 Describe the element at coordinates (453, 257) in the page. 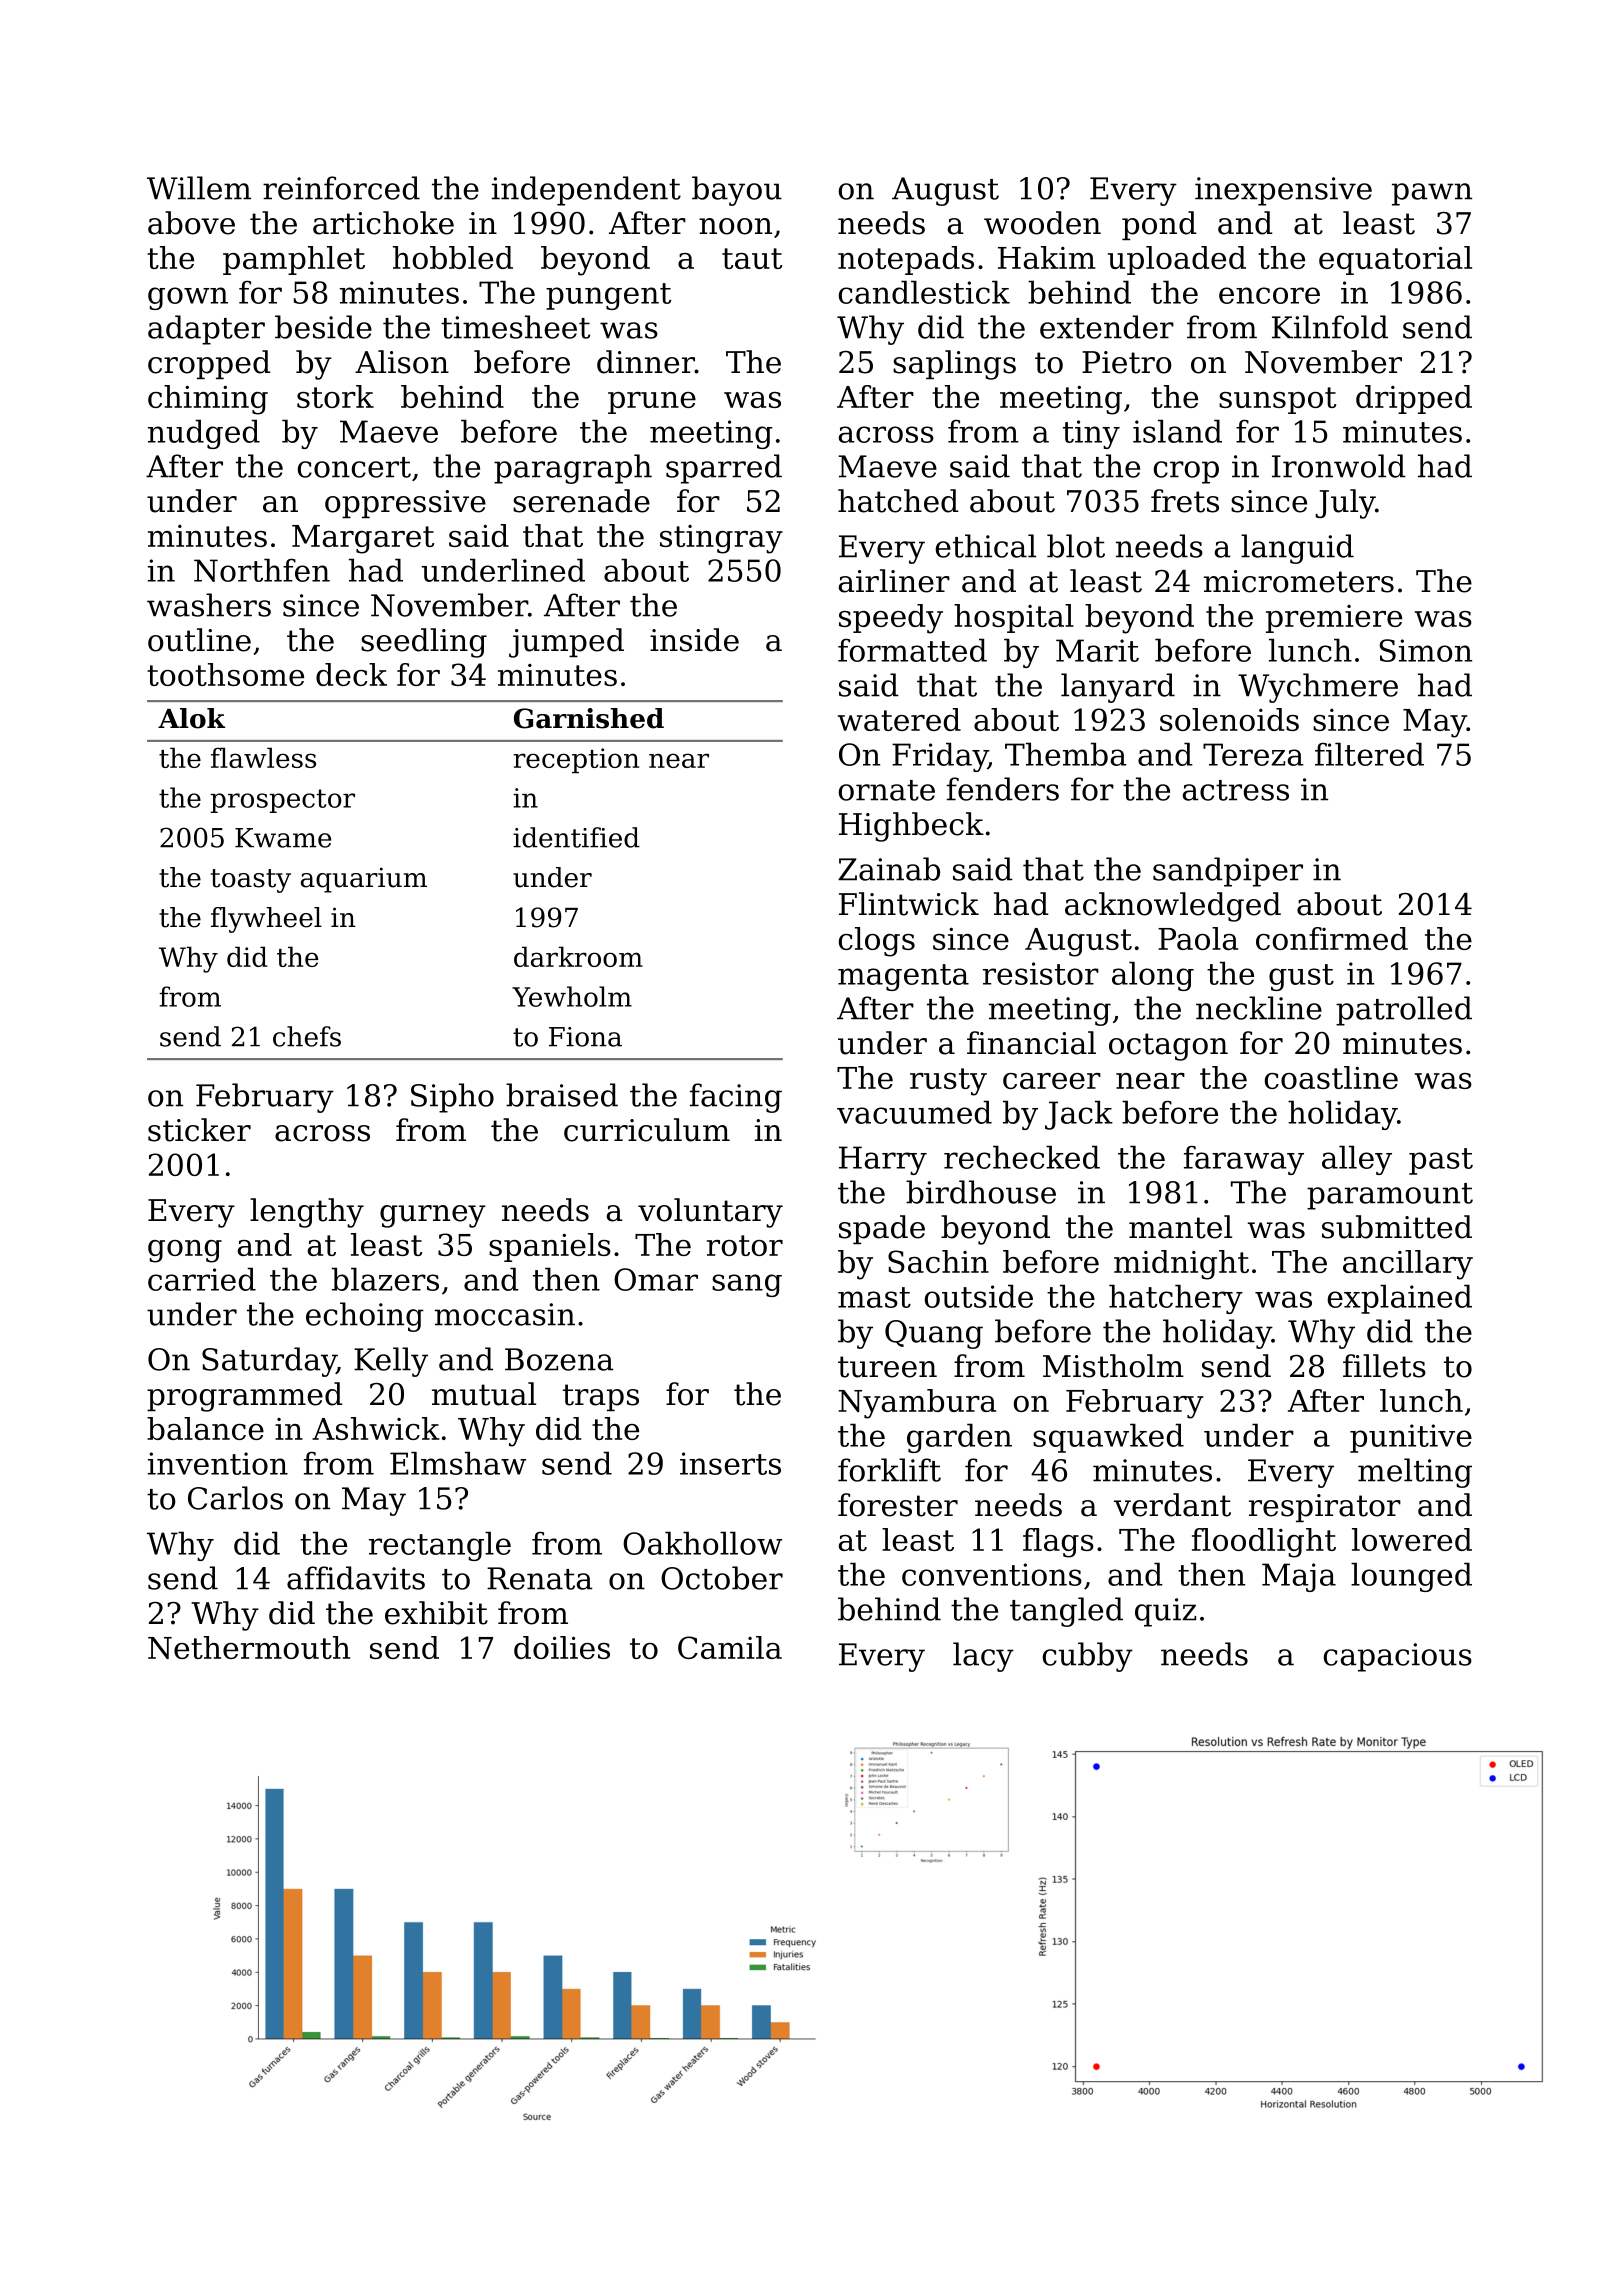

I see `hobbled` at that location.
